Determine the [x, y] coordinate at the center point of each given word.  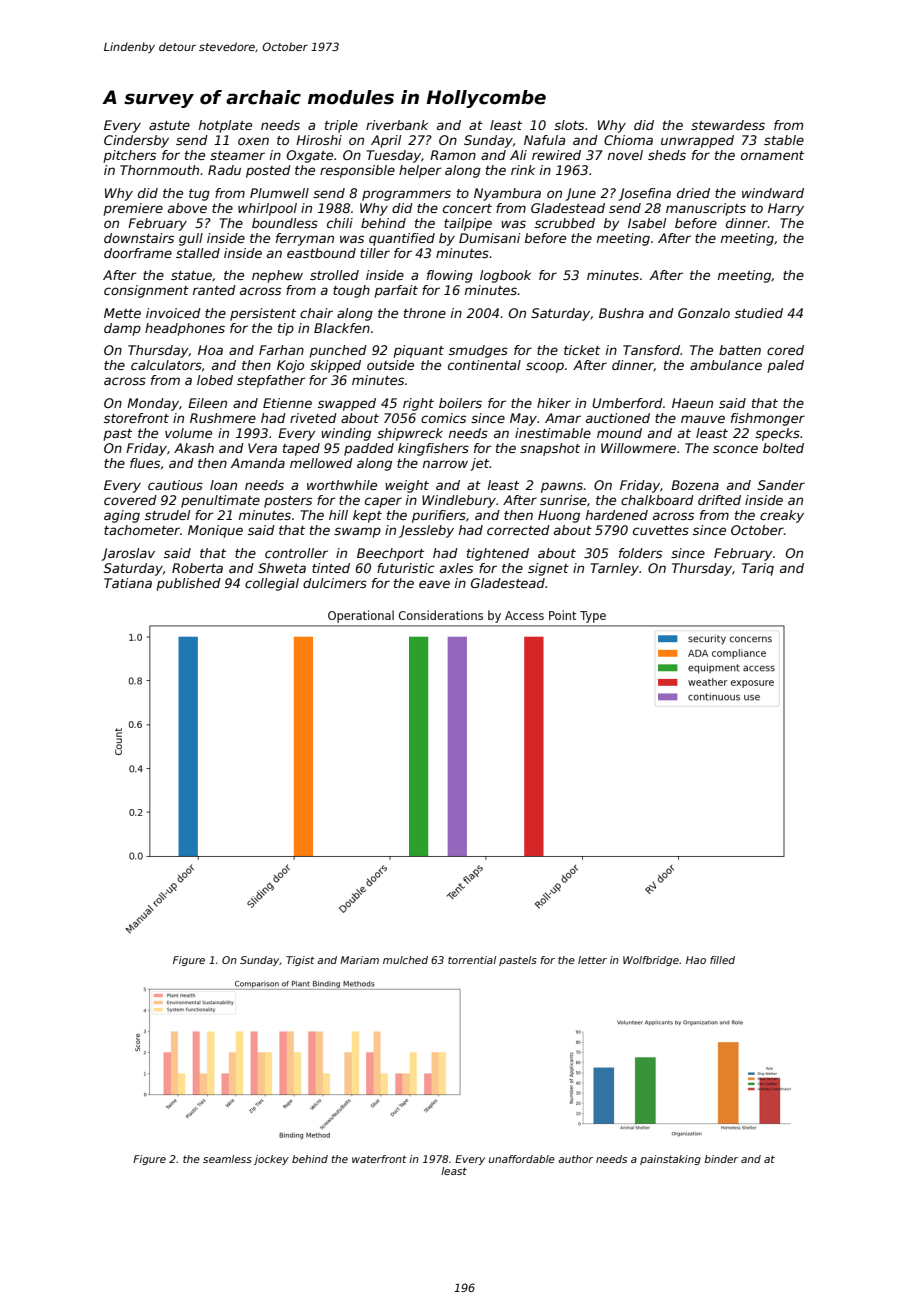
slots [569, 125]
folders [640, 553]
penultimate [220, 501]
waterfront [379, 1159]
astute [169, 125]
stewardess [728, 125]
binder [721, 1159]
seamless [227, 1159]
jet [480, 464]
